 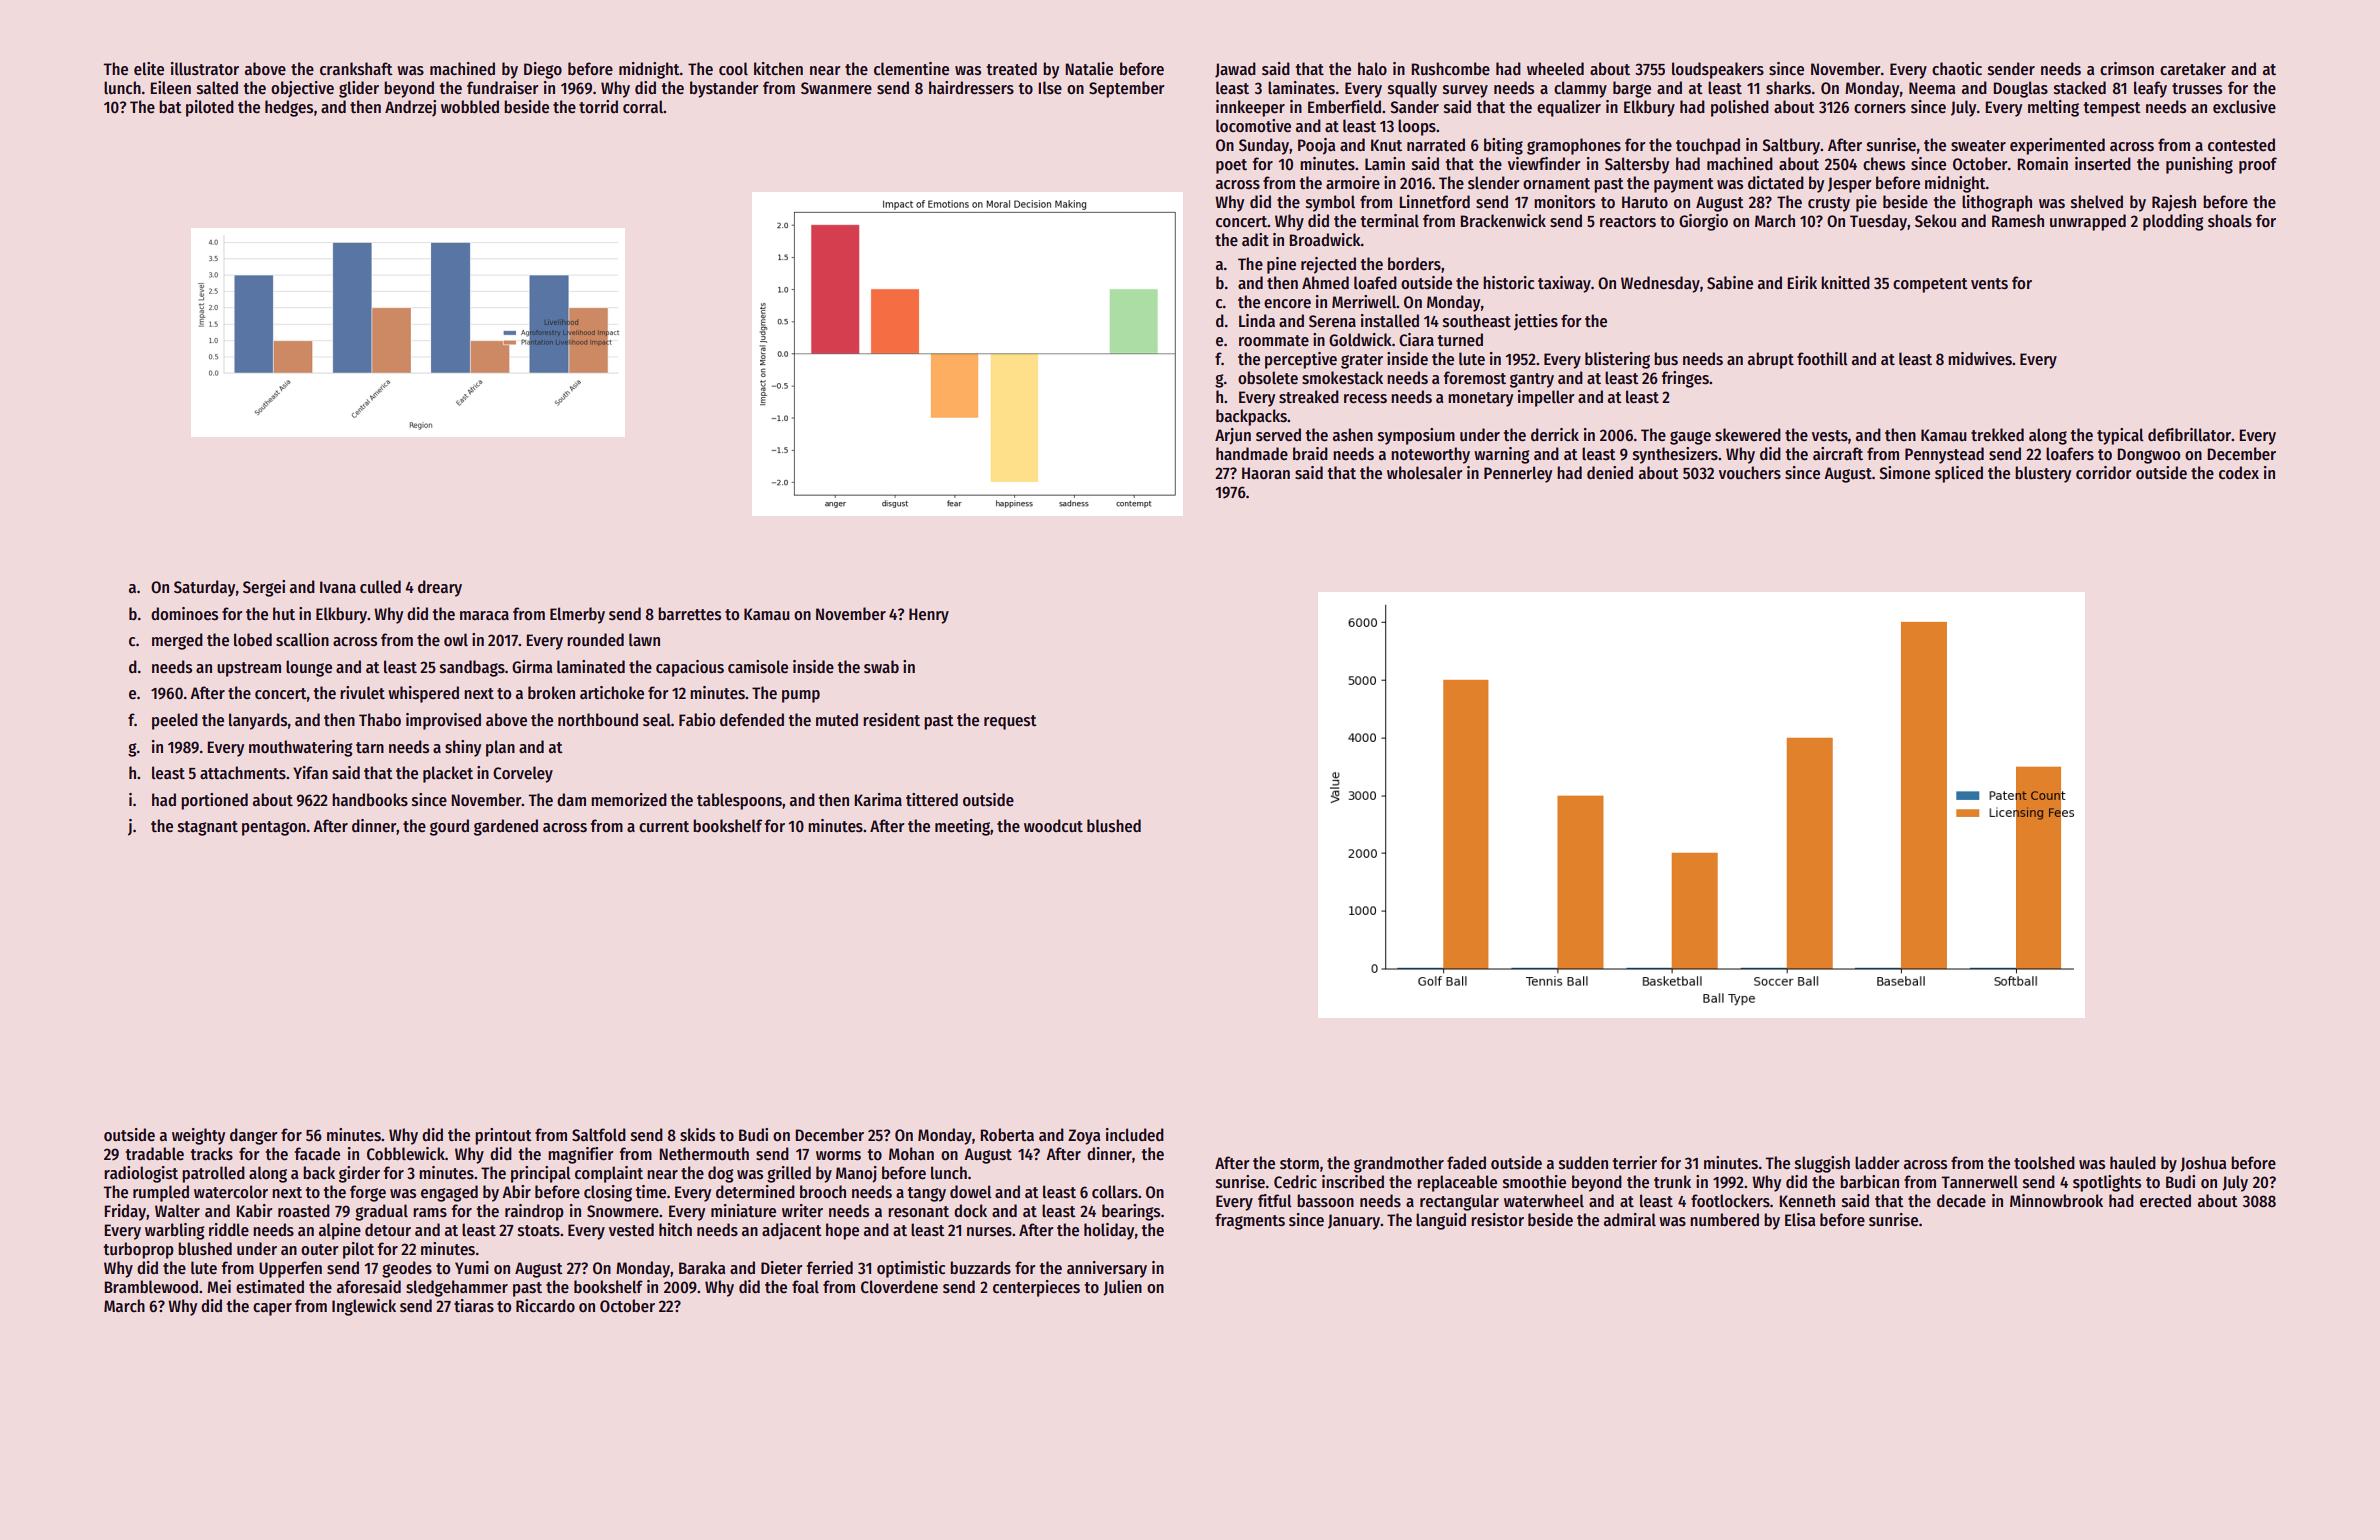 I want to click on Henry, so click(x=929, y=616).
